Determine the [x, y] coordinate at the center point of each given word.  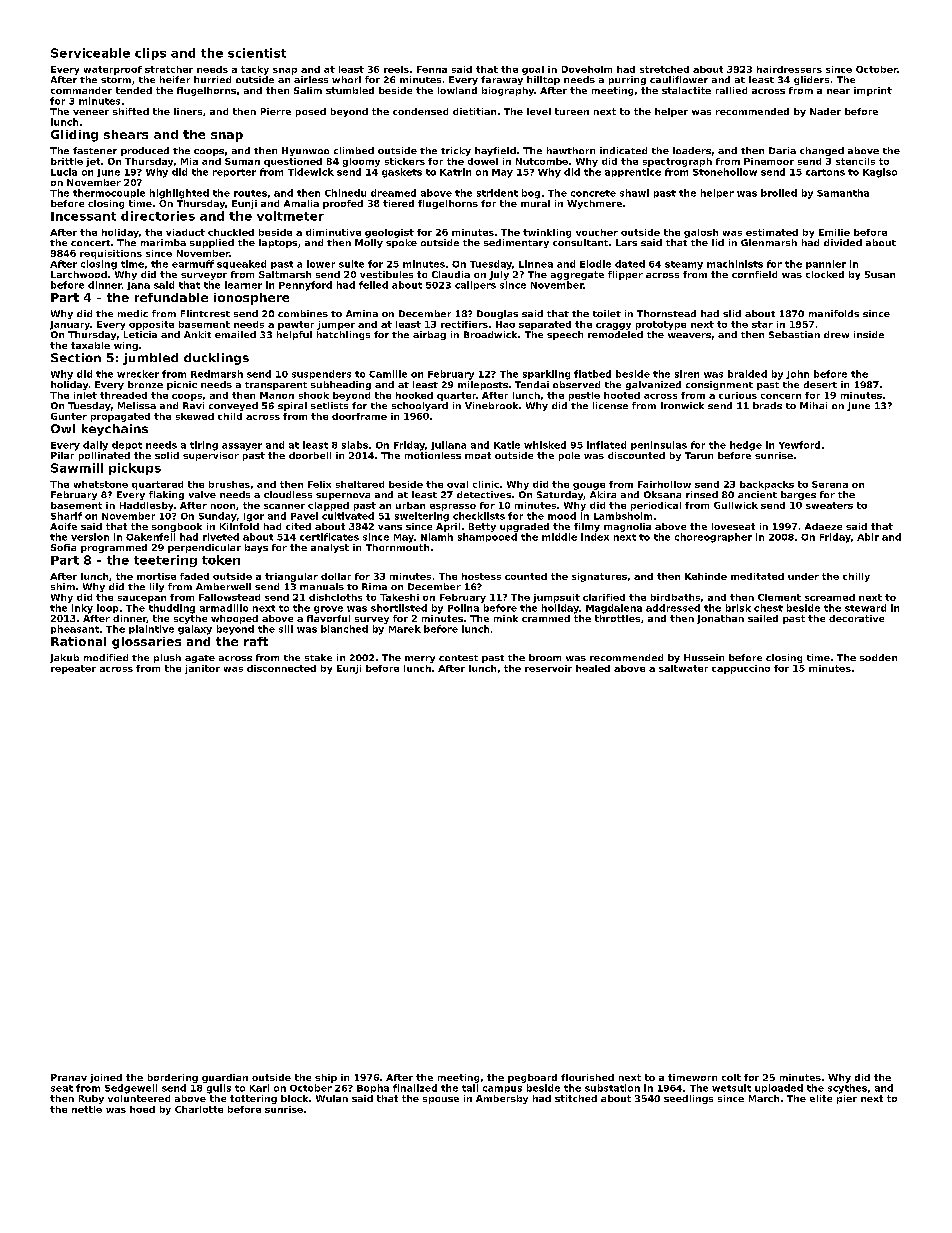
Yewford [799, 445]
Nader [825, 111]
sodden [878, 657]
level [539, 111]
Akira [603, 494]
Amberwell [223, 586]
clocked [825, 274]
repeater [73, 669]
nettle [87, 1109]
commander [81, 90]
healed [593, 668]
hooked [414, 395]
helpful [294, 335]
